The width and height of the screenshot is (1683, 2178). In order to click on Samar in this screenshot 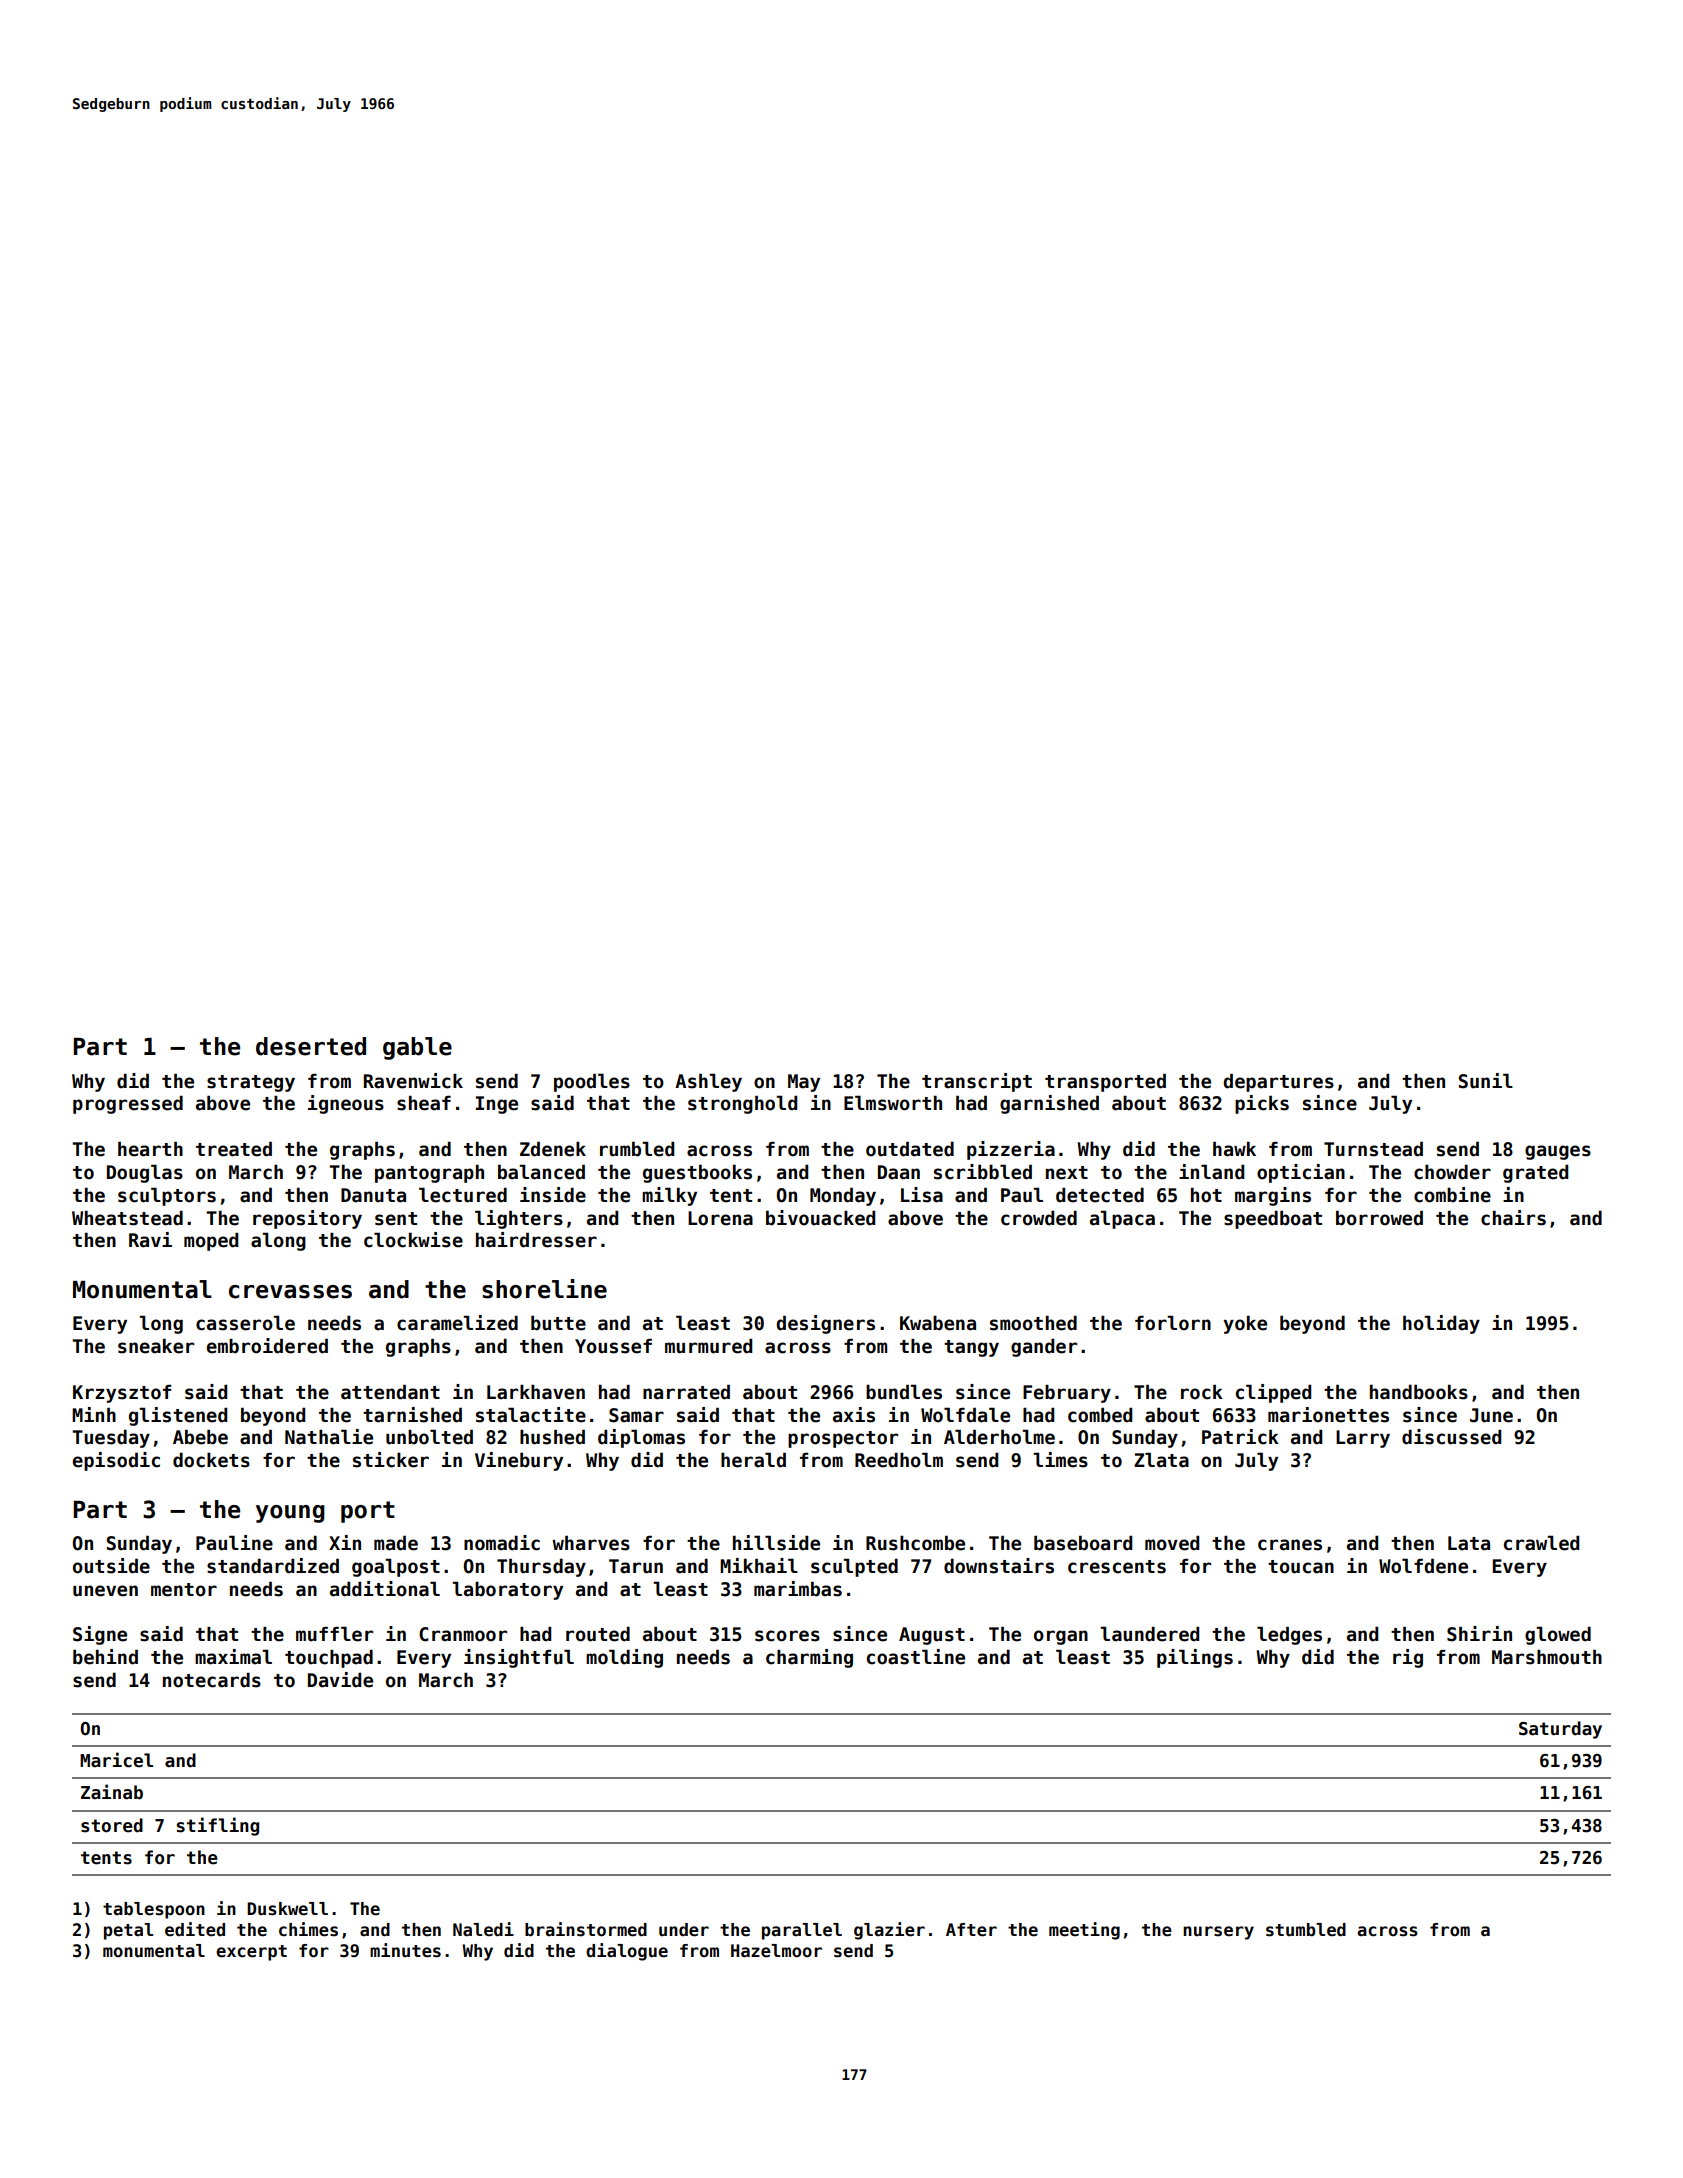, I will do `click(636, 1415)`.
